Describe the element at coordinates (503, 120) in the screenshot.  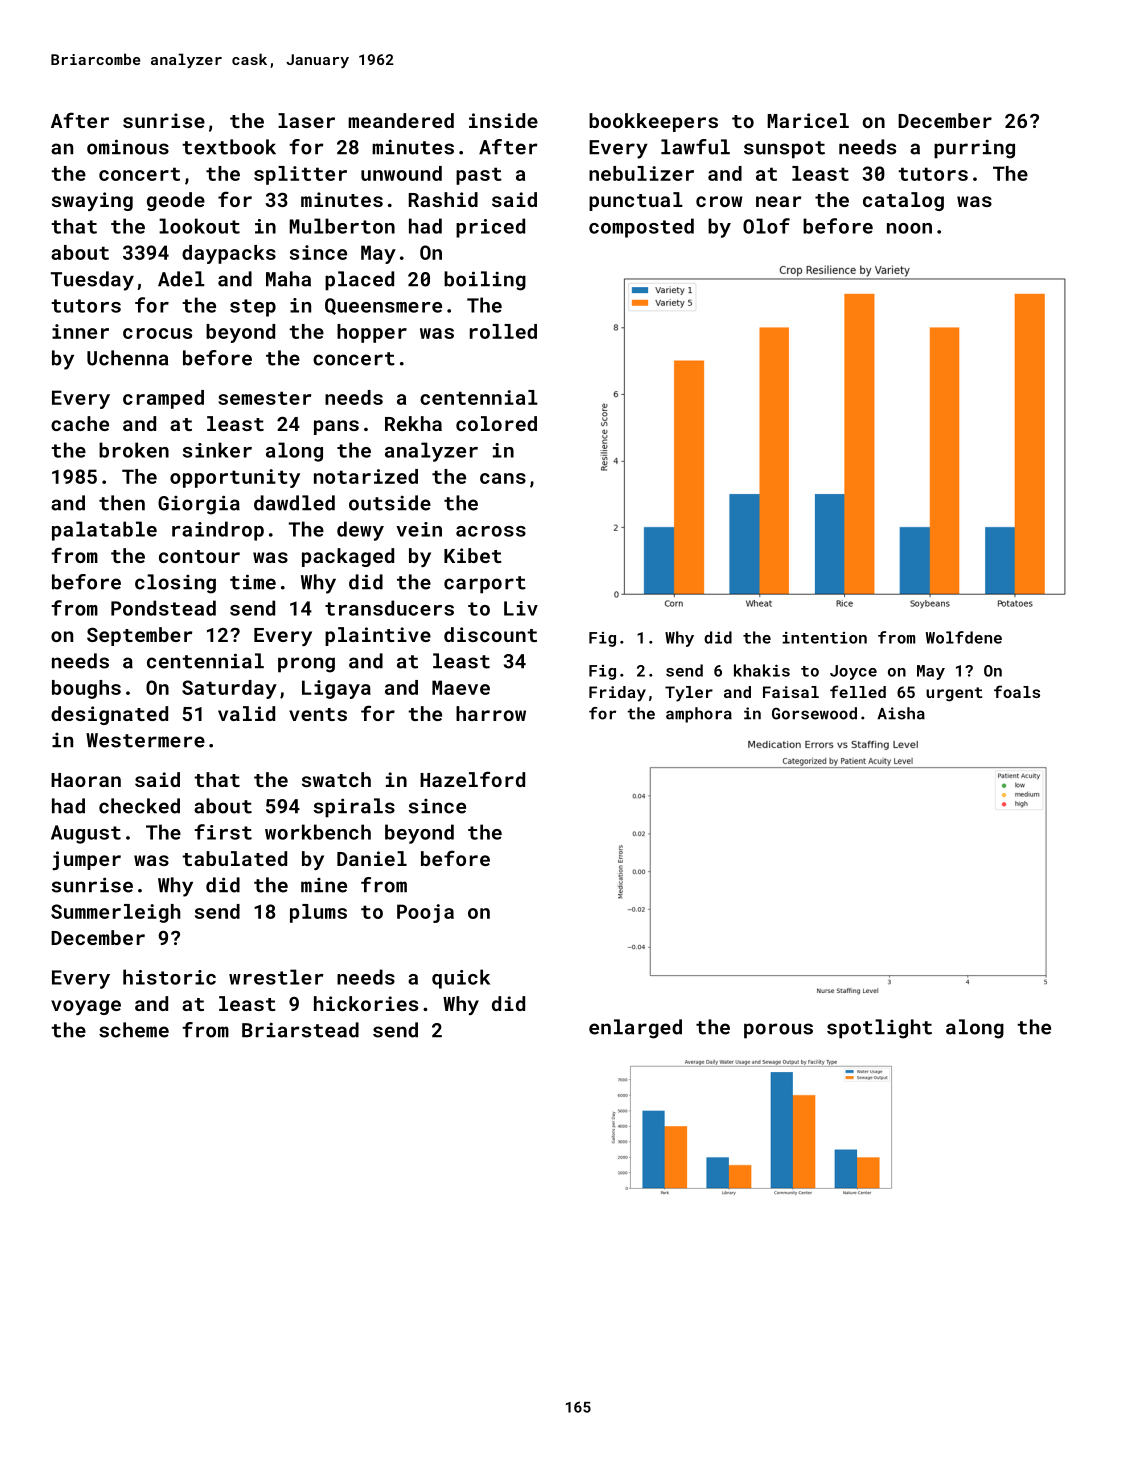
I see `inside` at that location.
